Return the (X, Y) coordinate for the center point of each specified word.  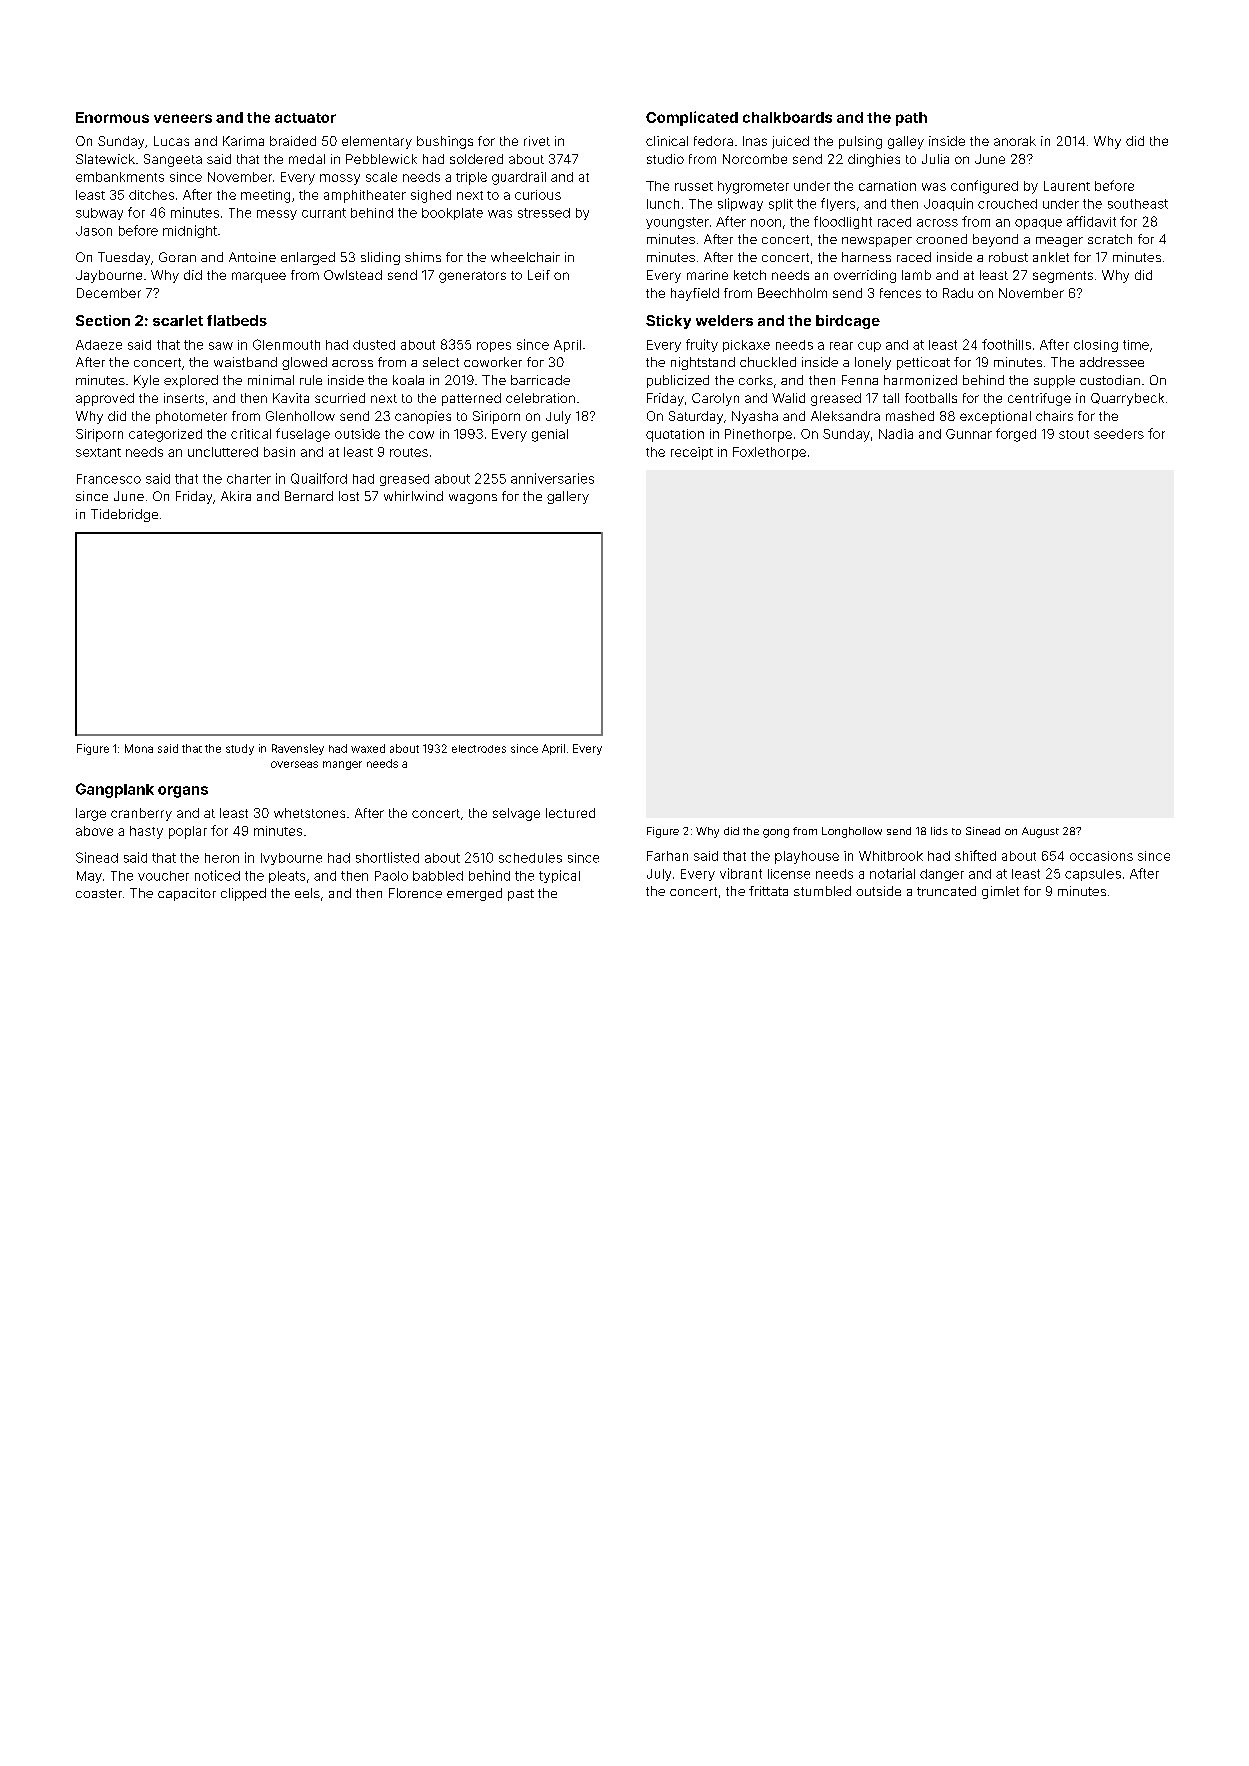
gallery (568, 497)
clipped (243, 894)
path (911, 119)
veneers (183, 118)
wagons (473, 499)
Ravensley (298, 749)
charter (249, 479)
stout (1074, 434)
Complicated (692, 118)
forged (1016, 435)
